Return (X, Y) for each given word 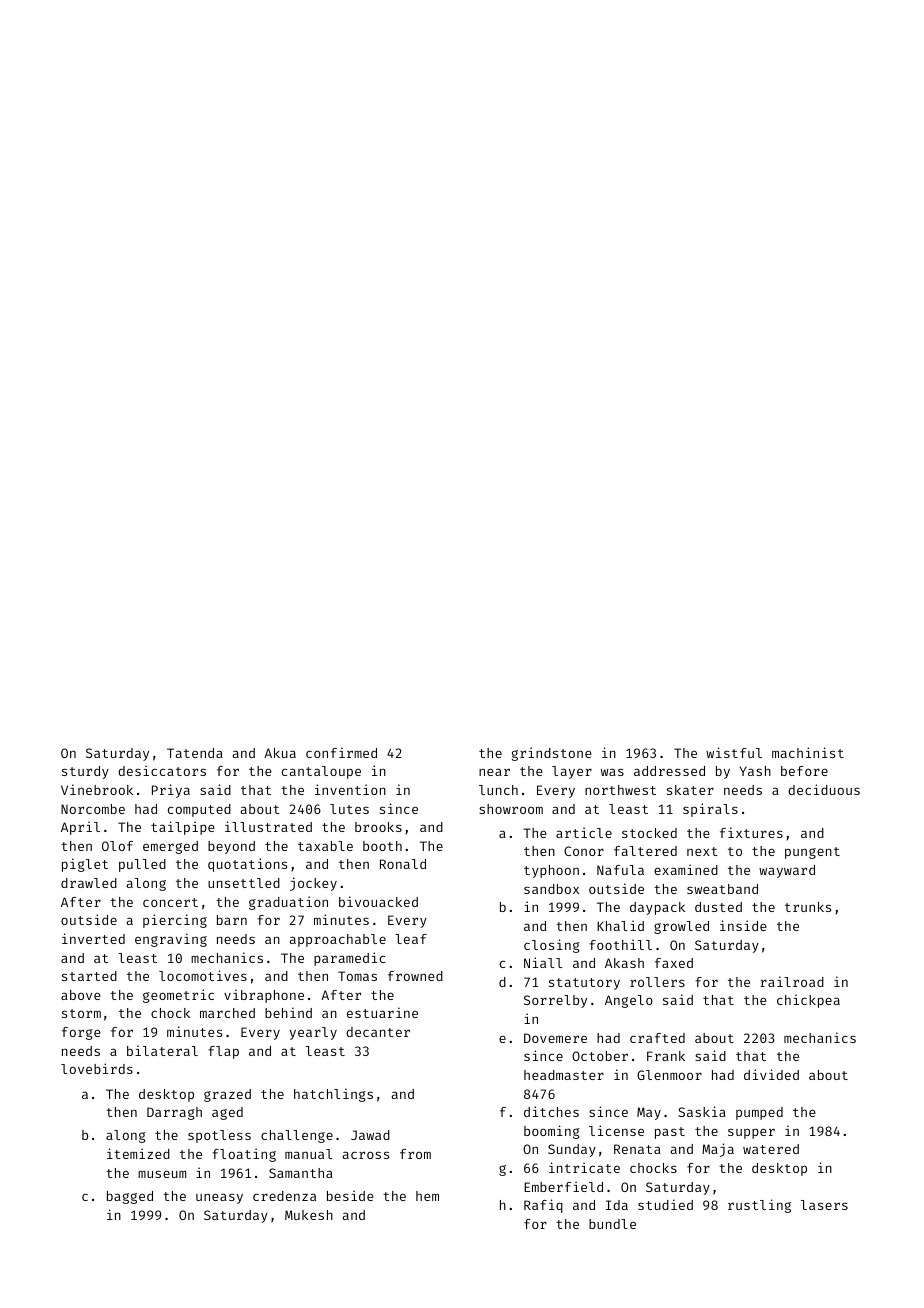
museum (162, 1174)
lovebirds (97, 1068)
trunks (808, 907)
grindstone (552, 754)
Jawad (370, 1135)
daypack (657, 908)
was (612, 772)
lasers (824, 1205)
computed (199, 810)
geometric (178, 996)
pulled (142, 865)
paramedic (349, 959)
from (415, 1154)
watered (771, 1149)
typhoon (551, 871)
